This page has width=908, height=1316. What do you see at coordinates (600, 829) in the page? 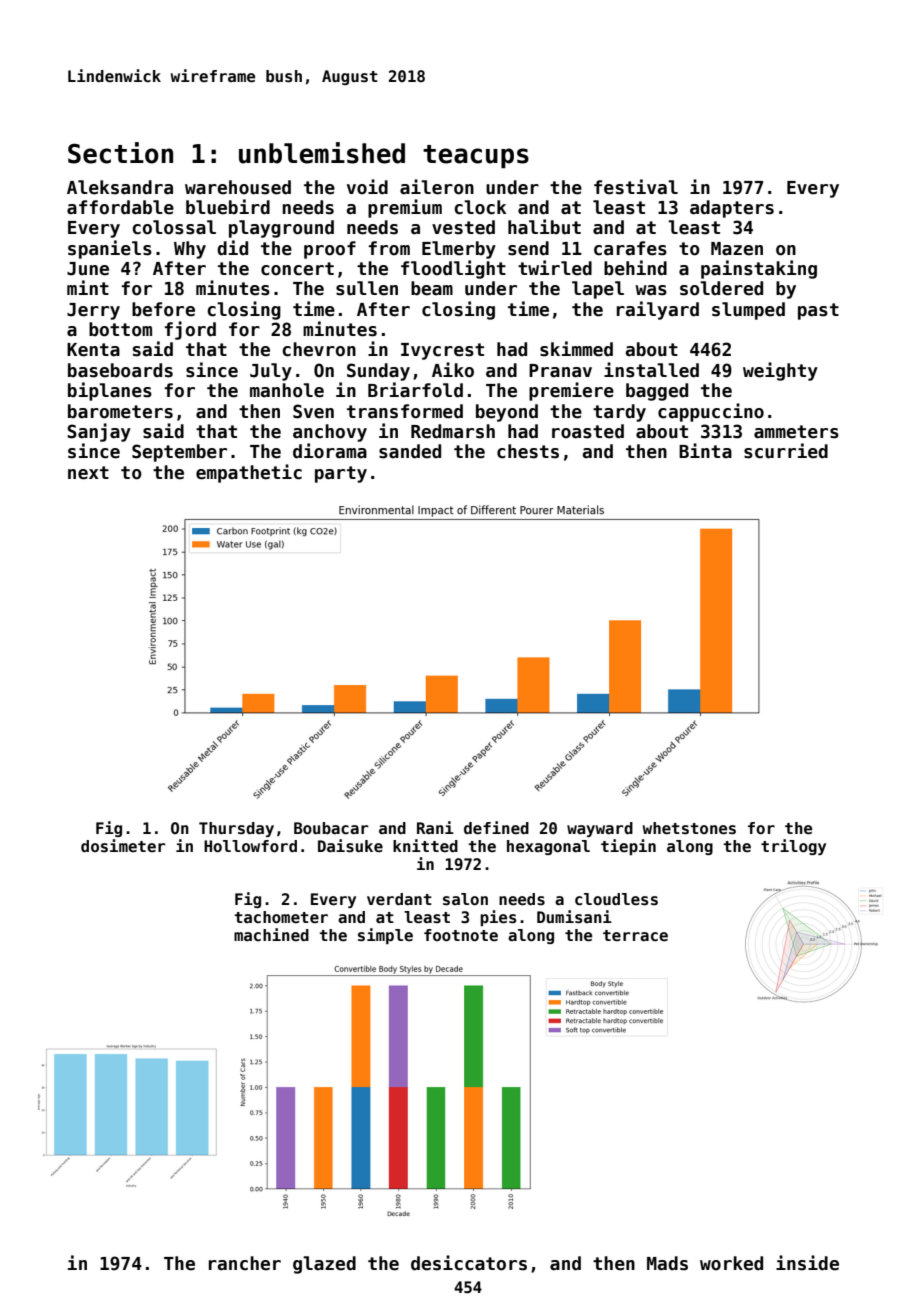
I see `wayward` at bounding box center [600, 829].
